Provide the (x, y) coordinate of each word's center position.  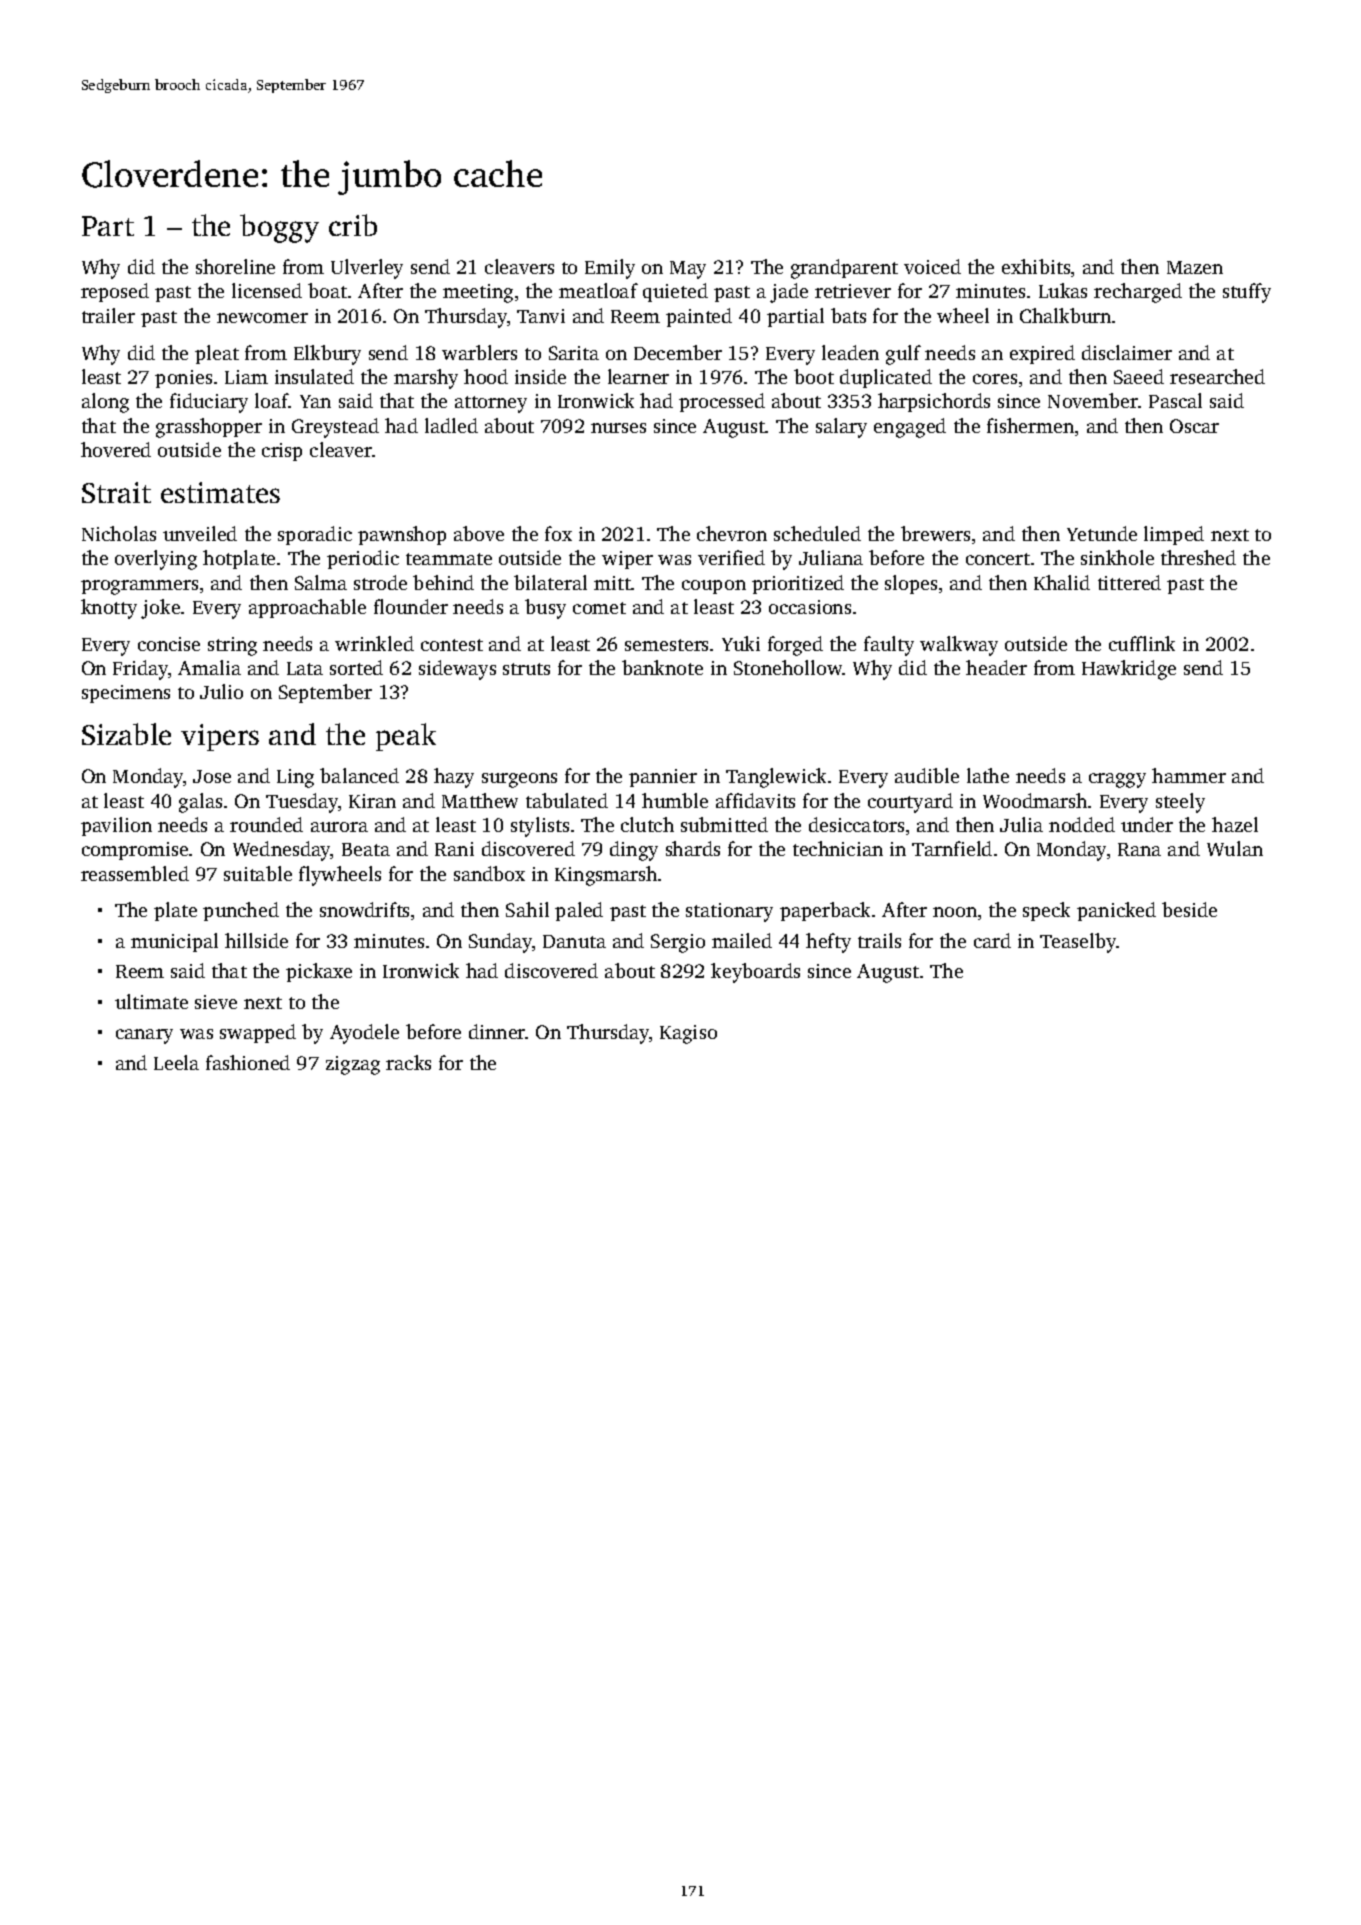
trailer (108, 315)
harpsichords (934, 402)
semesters (666, 645)
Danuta (574, 941)
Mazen (1195, 267)
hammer (1189, 775)
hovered (116, 449)
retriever (853, 291)
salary (841, 428)
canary (144, 1036)
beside (1189, 909)
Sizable (126, 734)
